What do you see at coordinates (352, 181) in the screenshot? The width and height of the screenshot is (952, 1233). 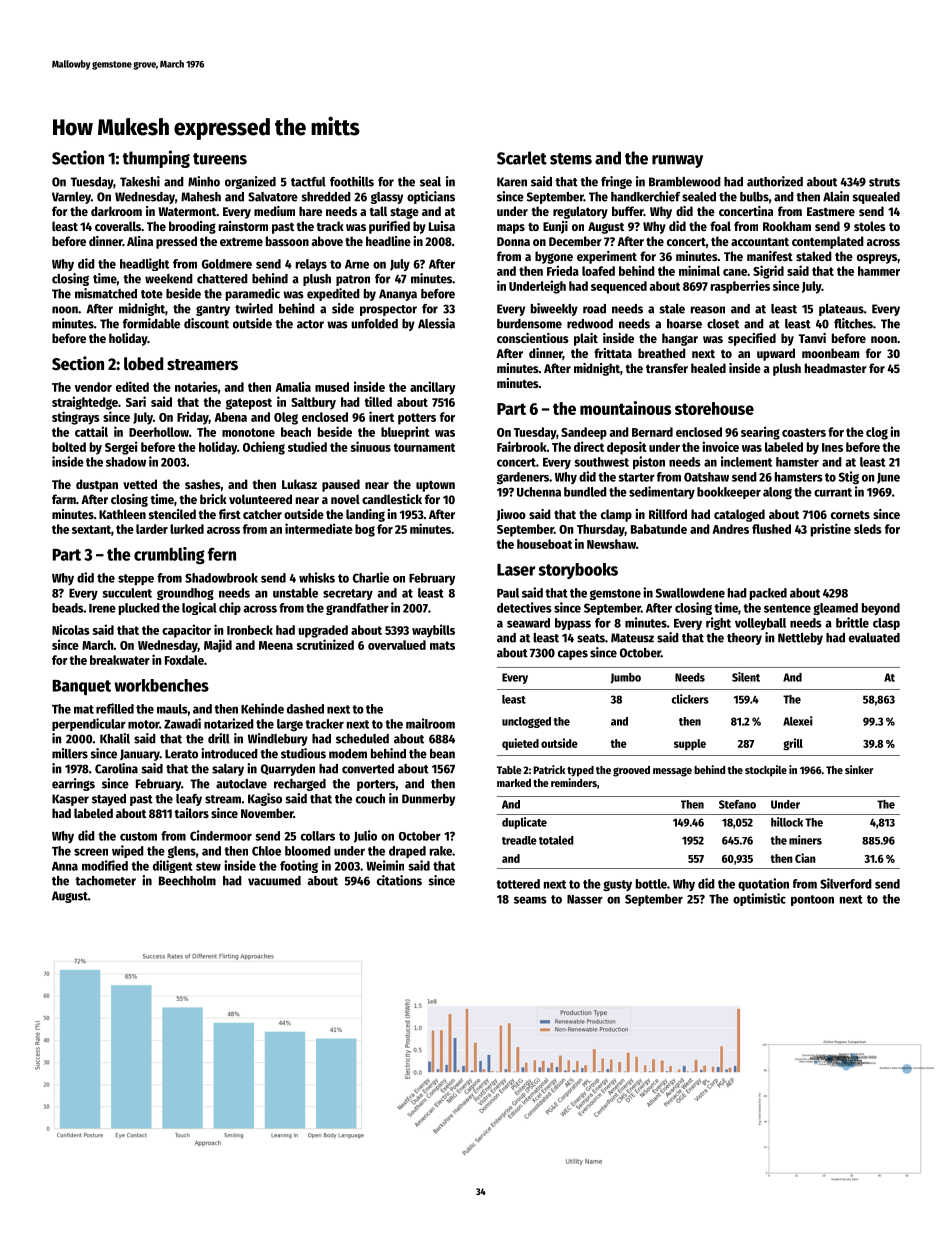 I see `foothills` at bounding box center [352, 181].
